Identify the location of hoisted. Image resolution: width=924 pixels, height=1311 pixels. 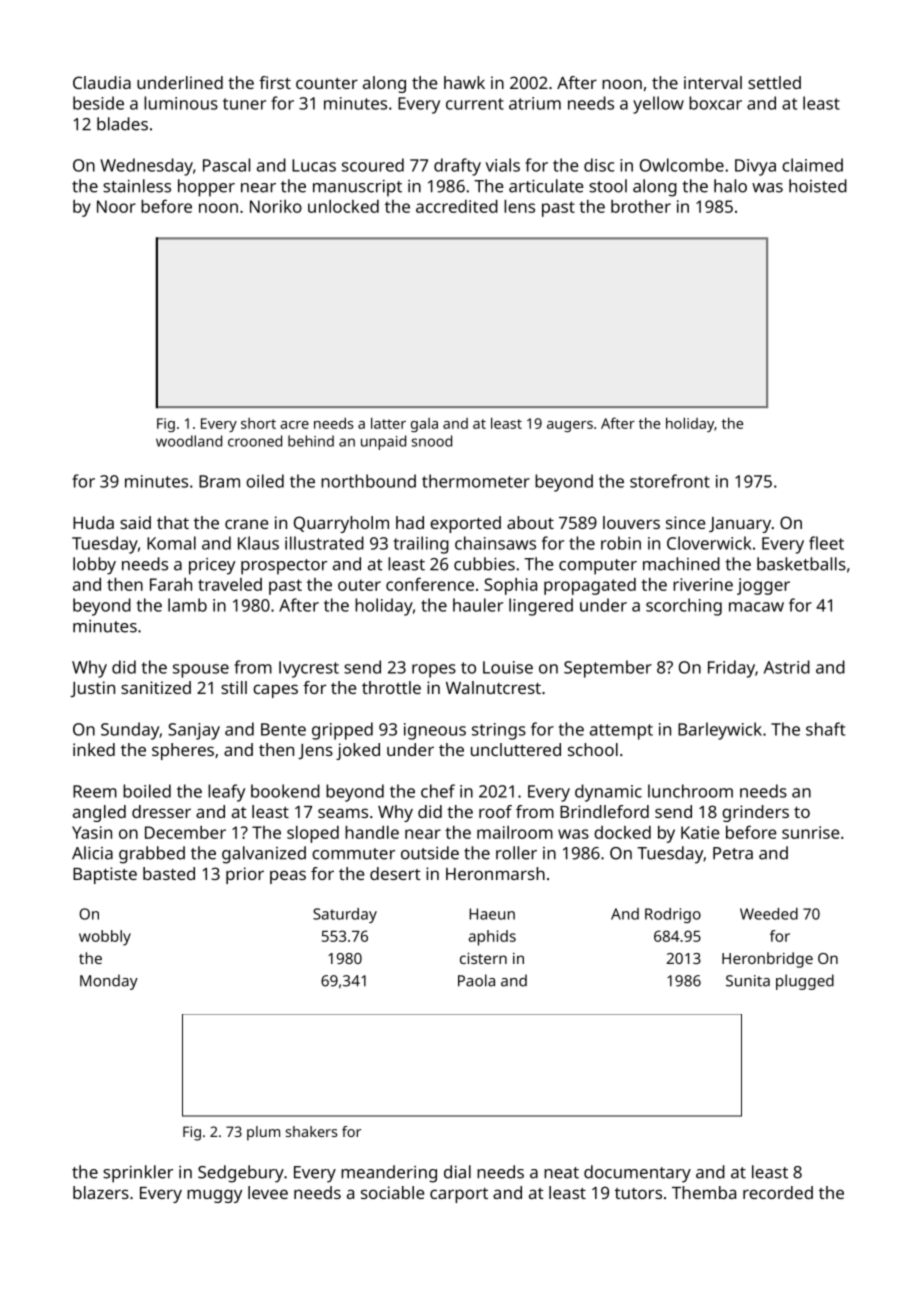
(818, 186).
